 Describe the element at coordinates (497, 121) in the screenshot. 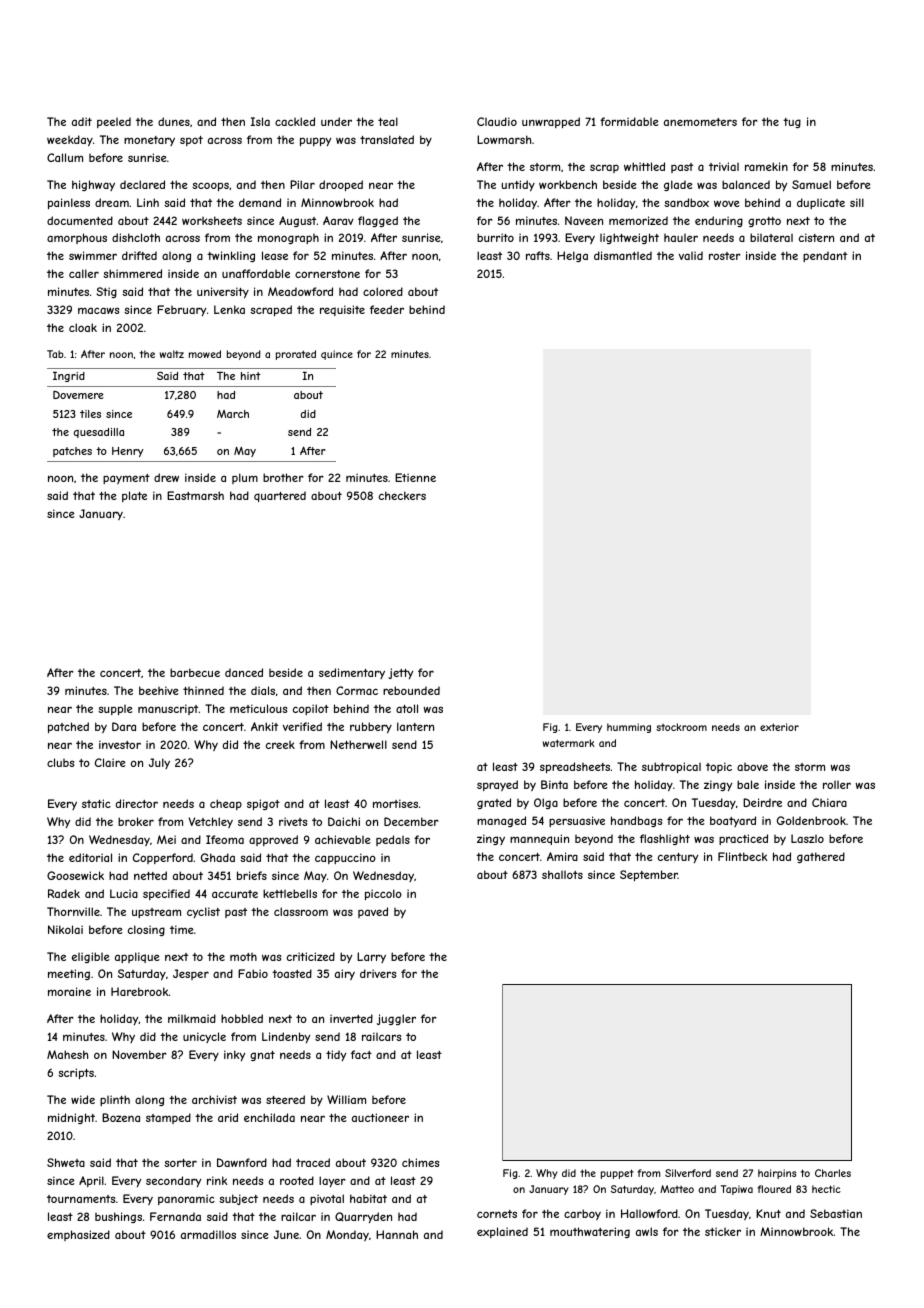

I see `Claudio` at that location.
